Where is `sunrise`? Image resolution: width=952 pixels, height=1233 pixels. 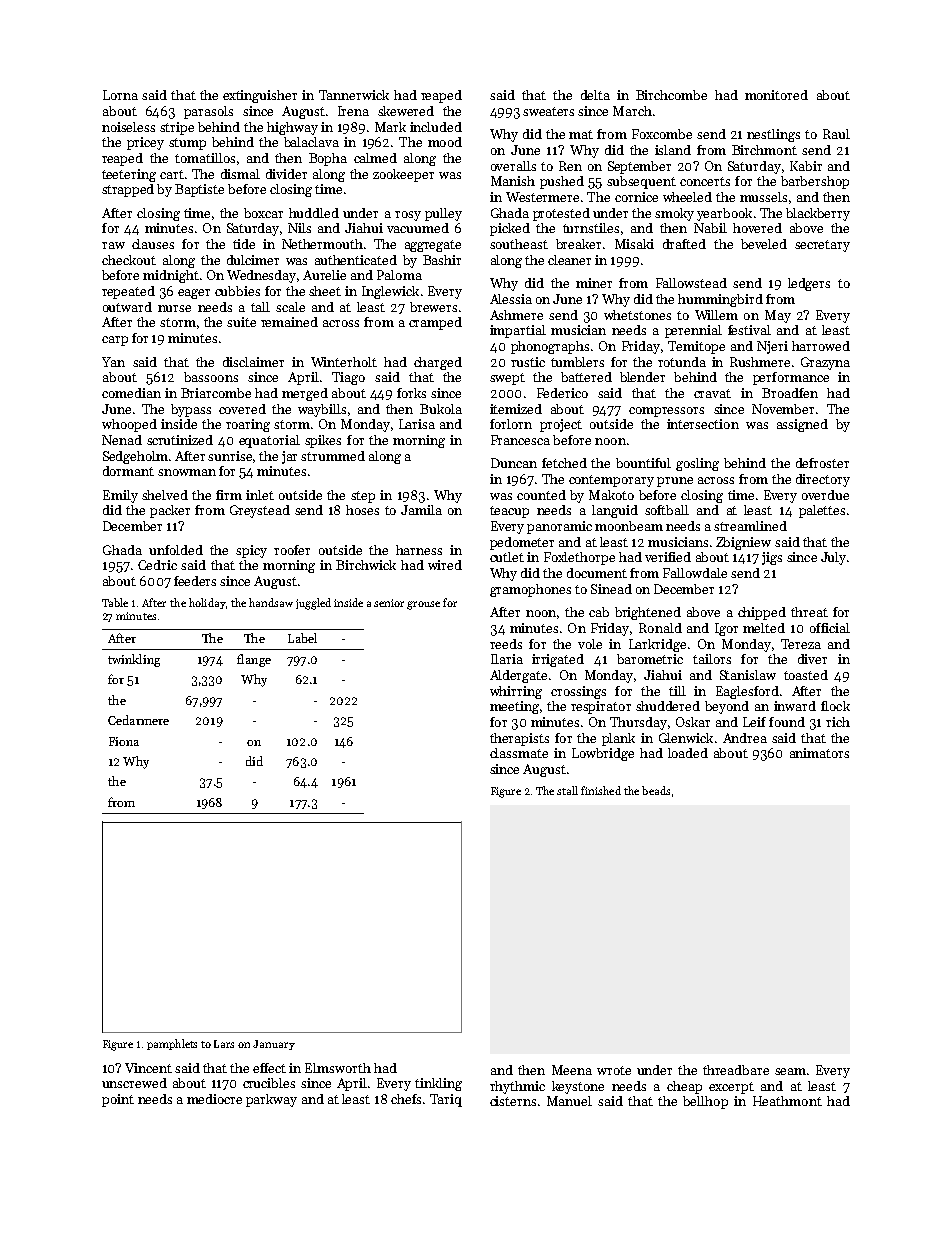 sunrise is located at coordinates (230, 456).
